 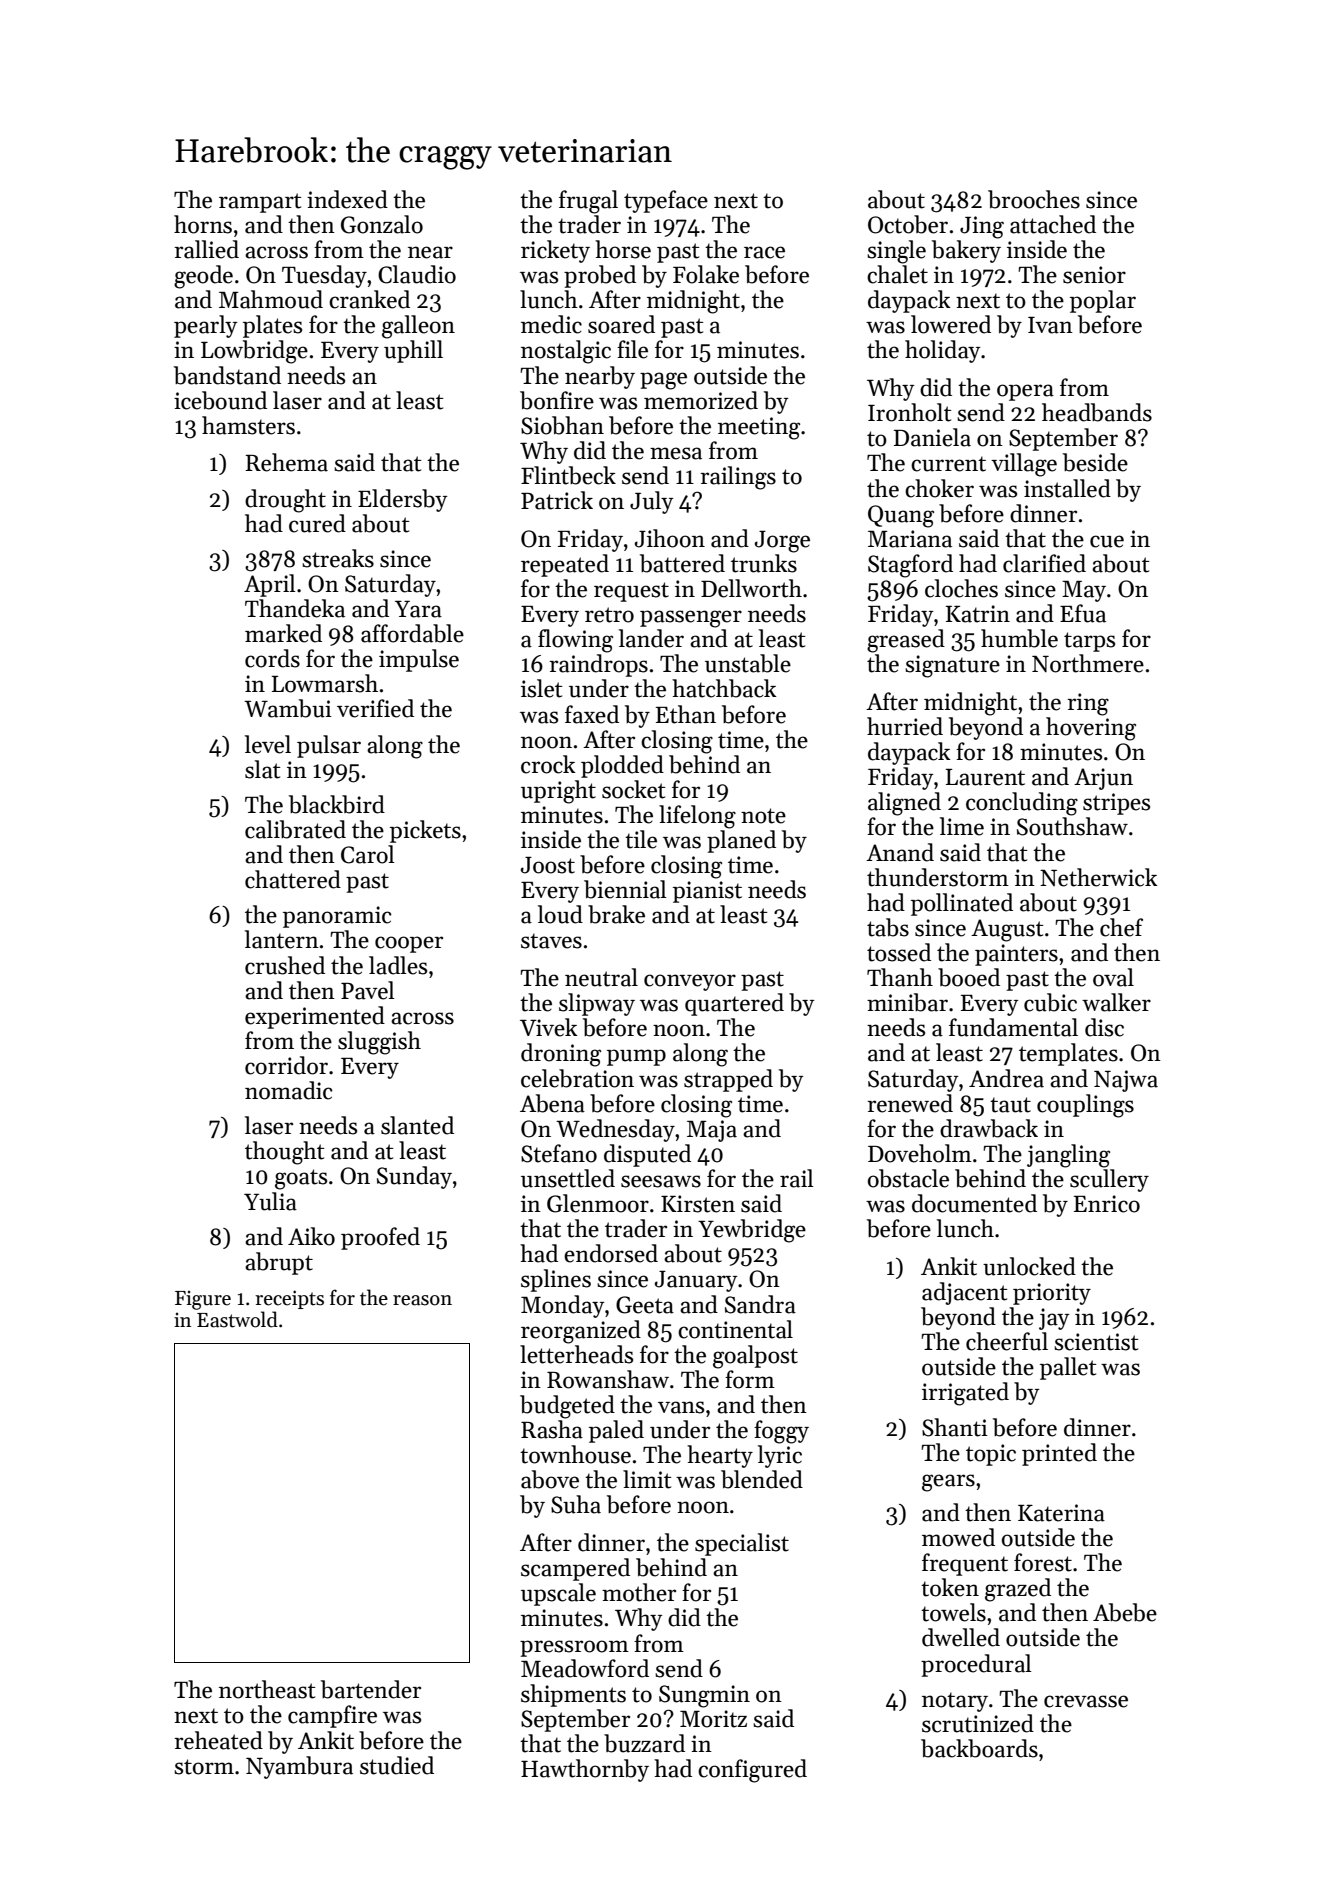 What do you see at coordinates (237, 1319) in the image?
I see `Eastwold` at bounding box center [237, 1319].
